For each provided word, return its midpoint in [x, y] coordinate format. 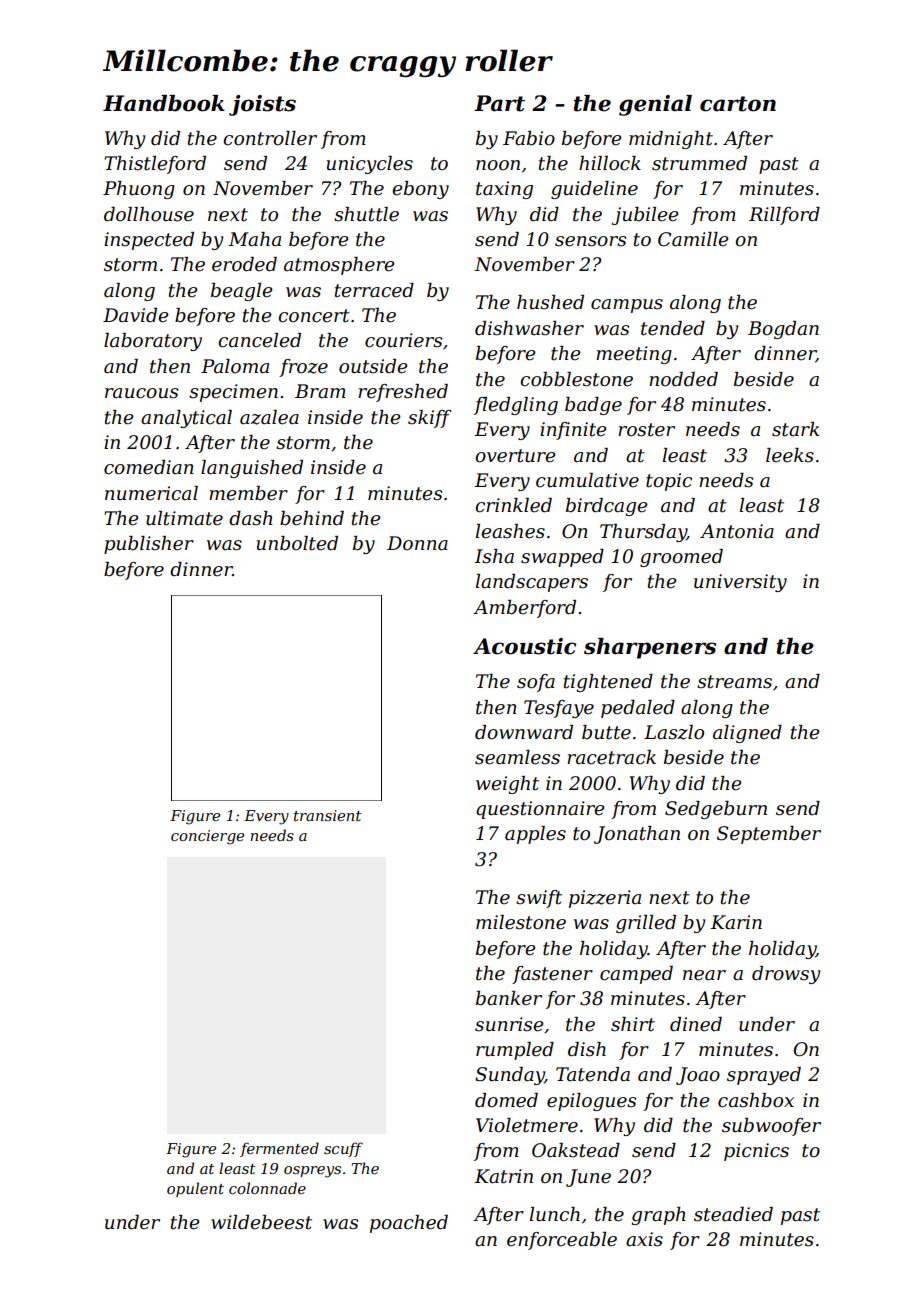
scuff [343, 1149]
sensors [590, 241]
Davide [136, 315]
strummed [699, 163]
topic [669, 482]
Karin [736, 922]
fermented [279, 1149]
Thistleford [155, 165]
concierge [207, 837]
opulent [195, 1189]
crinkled [513, 505]
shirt [633, 1024]
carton [738, 104]
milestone [521, 922]
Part [499, 103]
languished [252, 469]
